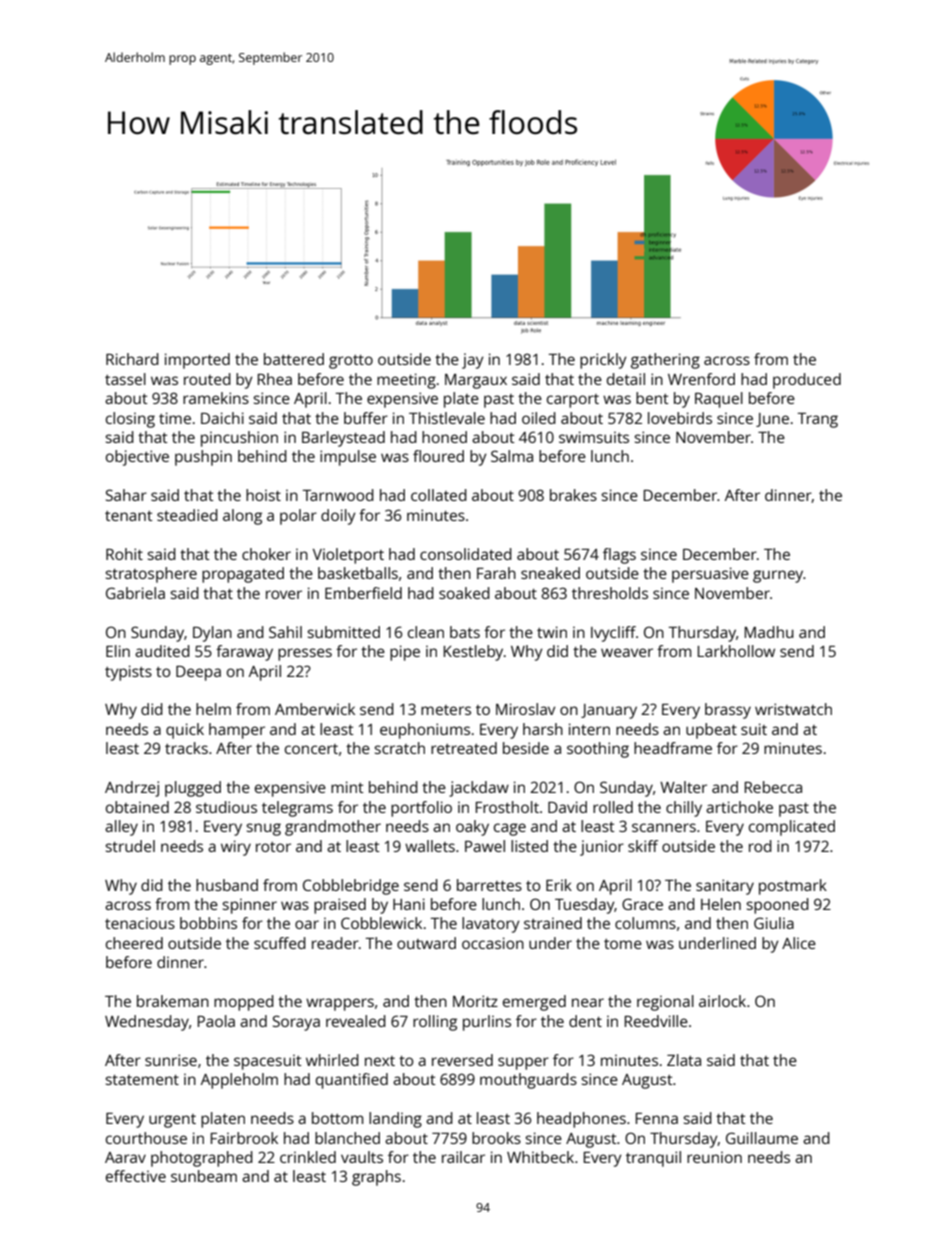 The width and height of the screenshot is (952, 1233). What do you see at coordinates (473, 361) in the screenshot?
I see `jay` at bounding box center [473, 361].
